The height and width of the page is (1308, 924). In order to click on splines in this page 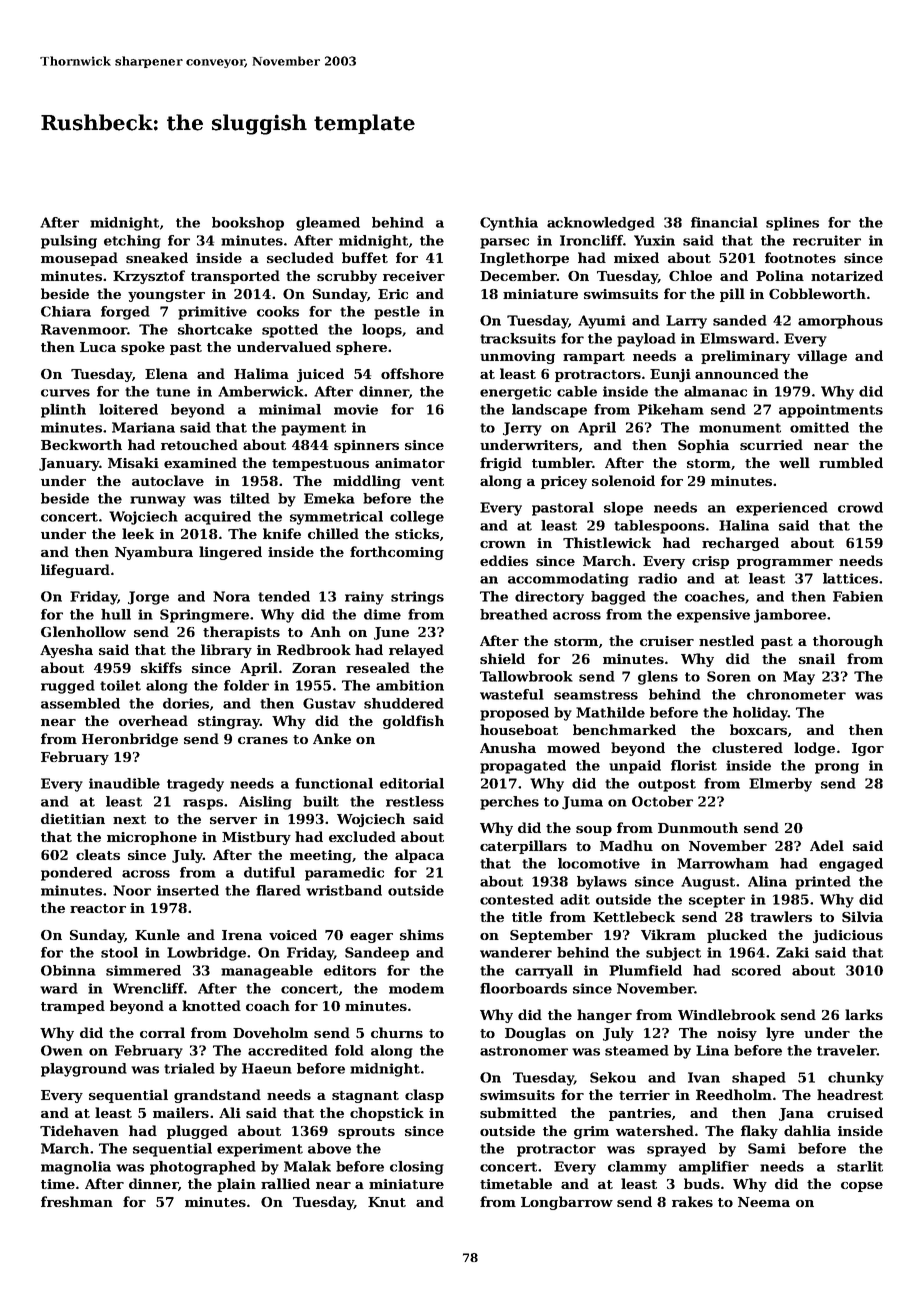, I will do `click(792, 224)`.
